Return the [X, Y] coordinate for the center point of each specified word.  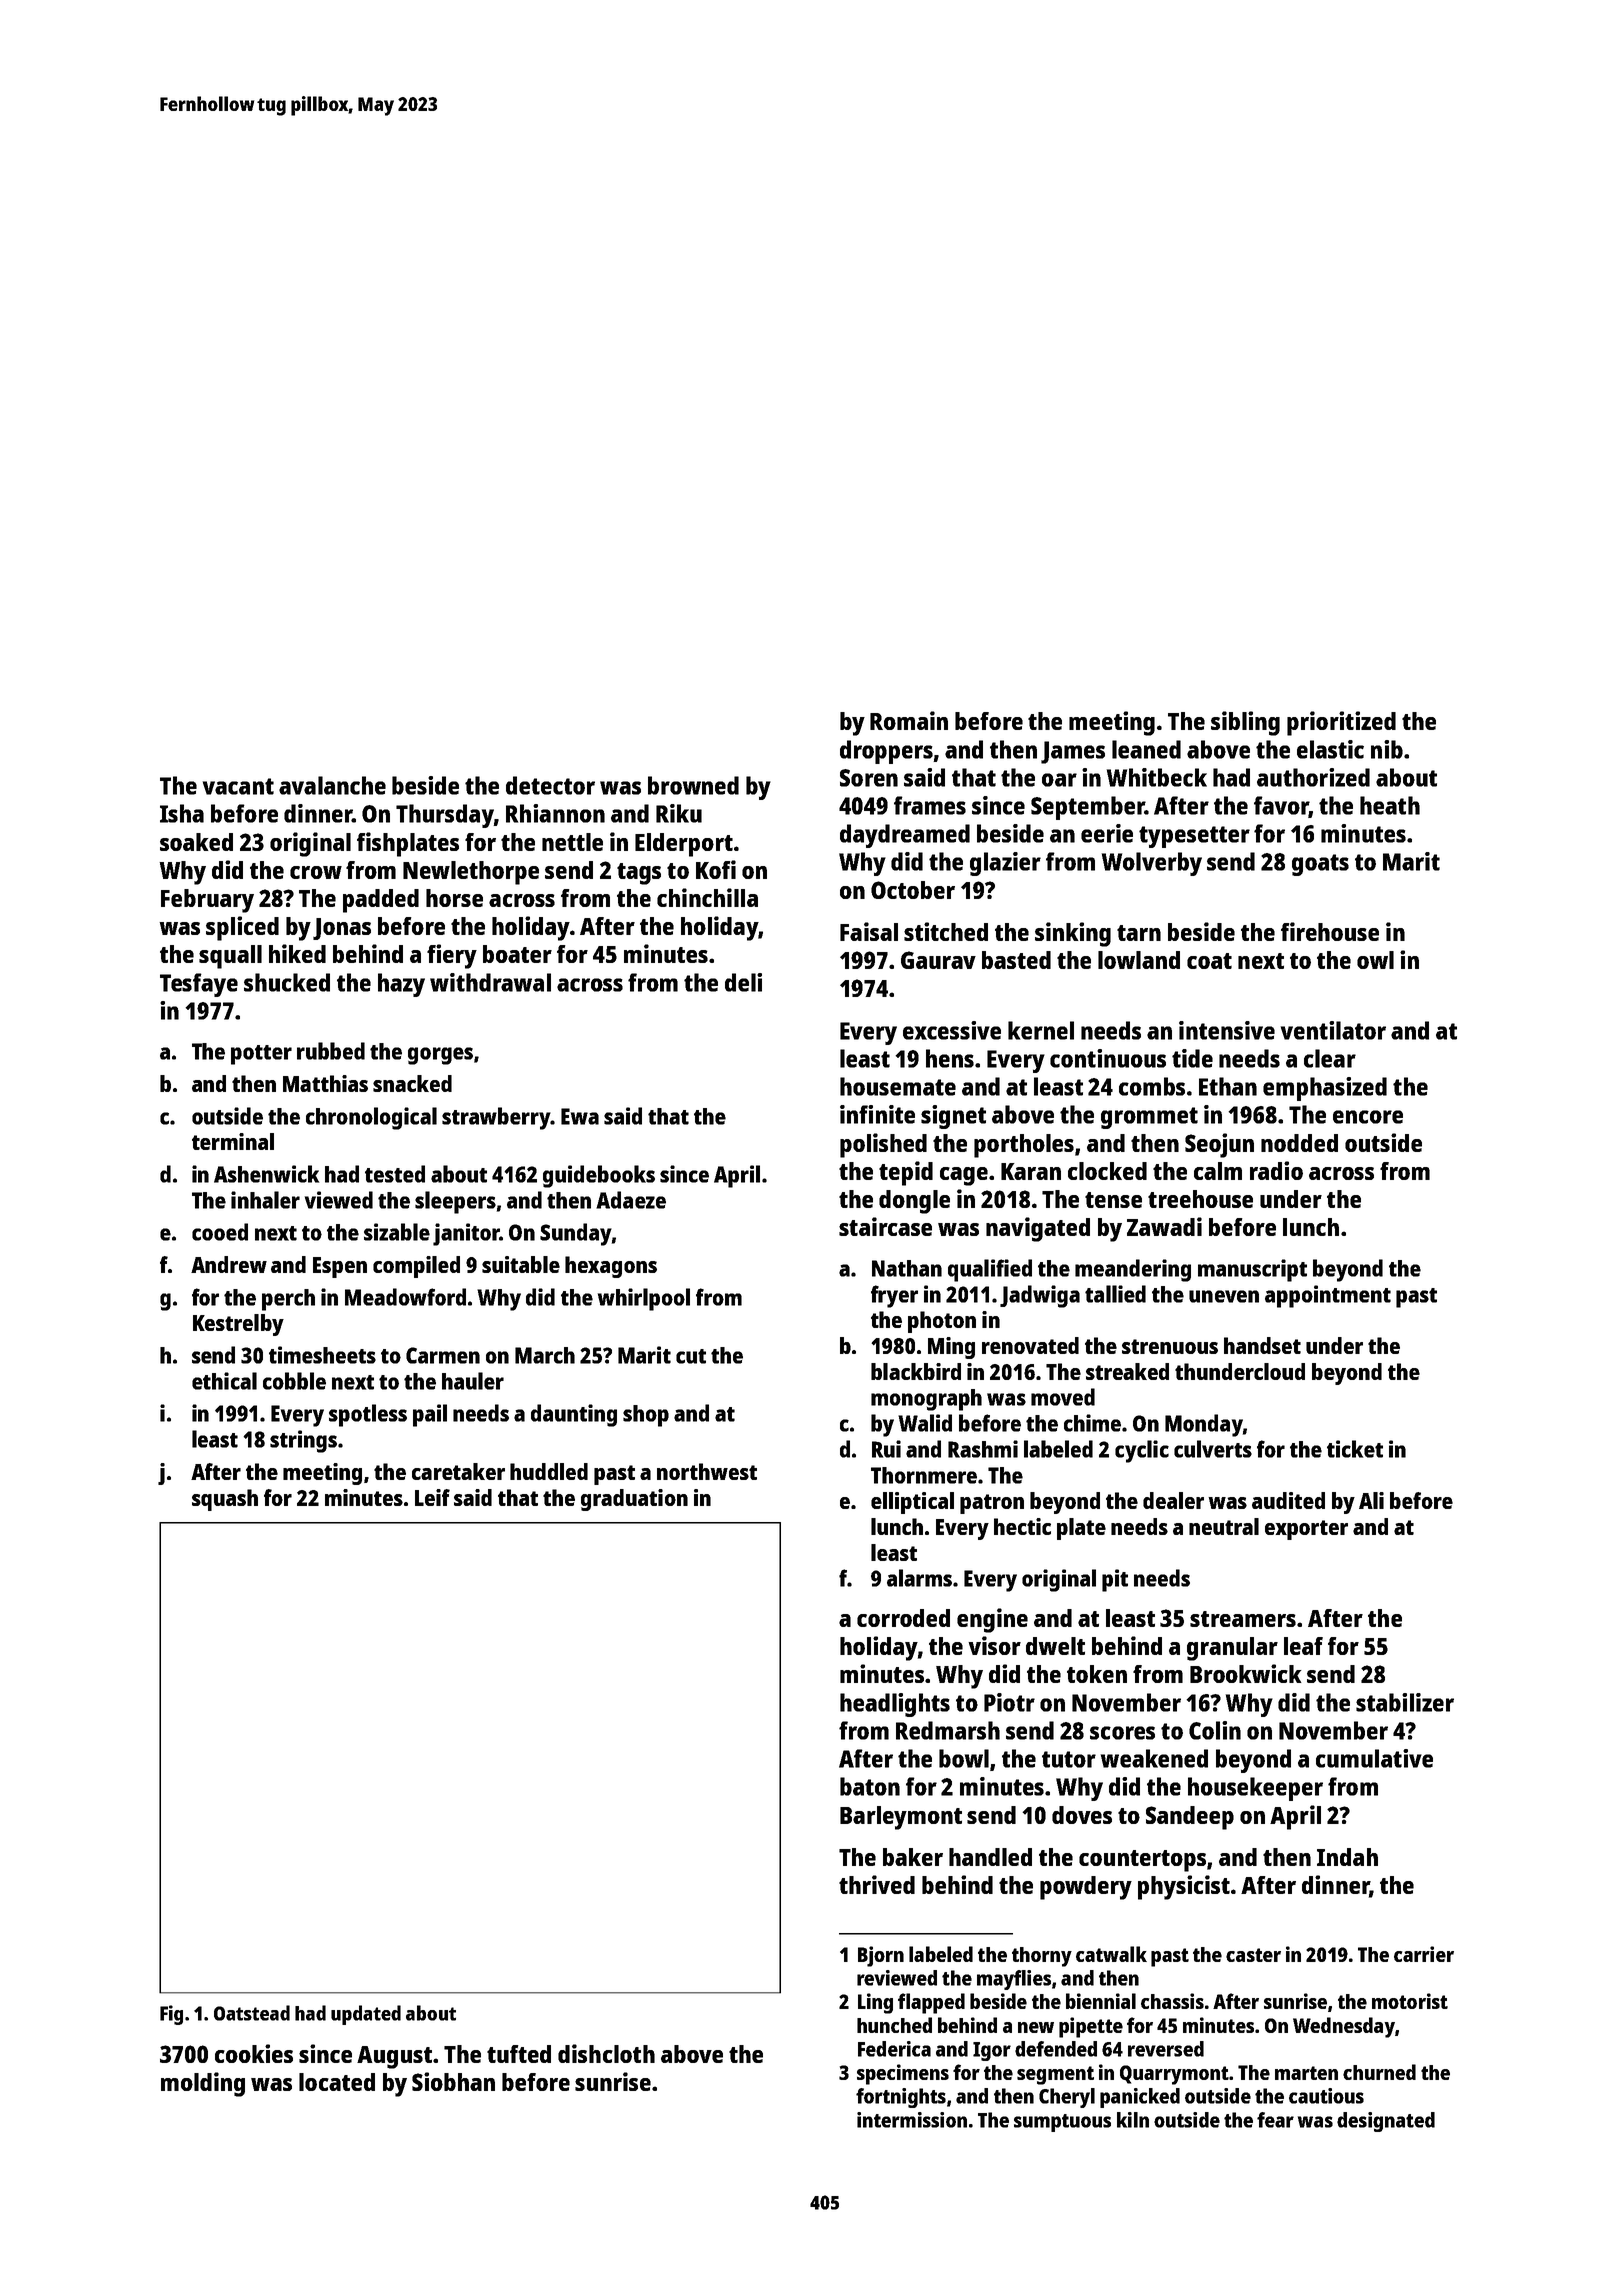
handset [1262, 1345]
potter [261, 1055]
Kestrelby [238, 1325]
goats [1320, 865]
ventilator [1333, 1030]
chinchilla [707, 897]
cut [691, 1356]
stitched [946, 931]
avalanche [332, 785]
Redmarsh [948, 1730]
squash [225, 1500]
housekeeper [1255, 1789]
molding [203, 2084]
